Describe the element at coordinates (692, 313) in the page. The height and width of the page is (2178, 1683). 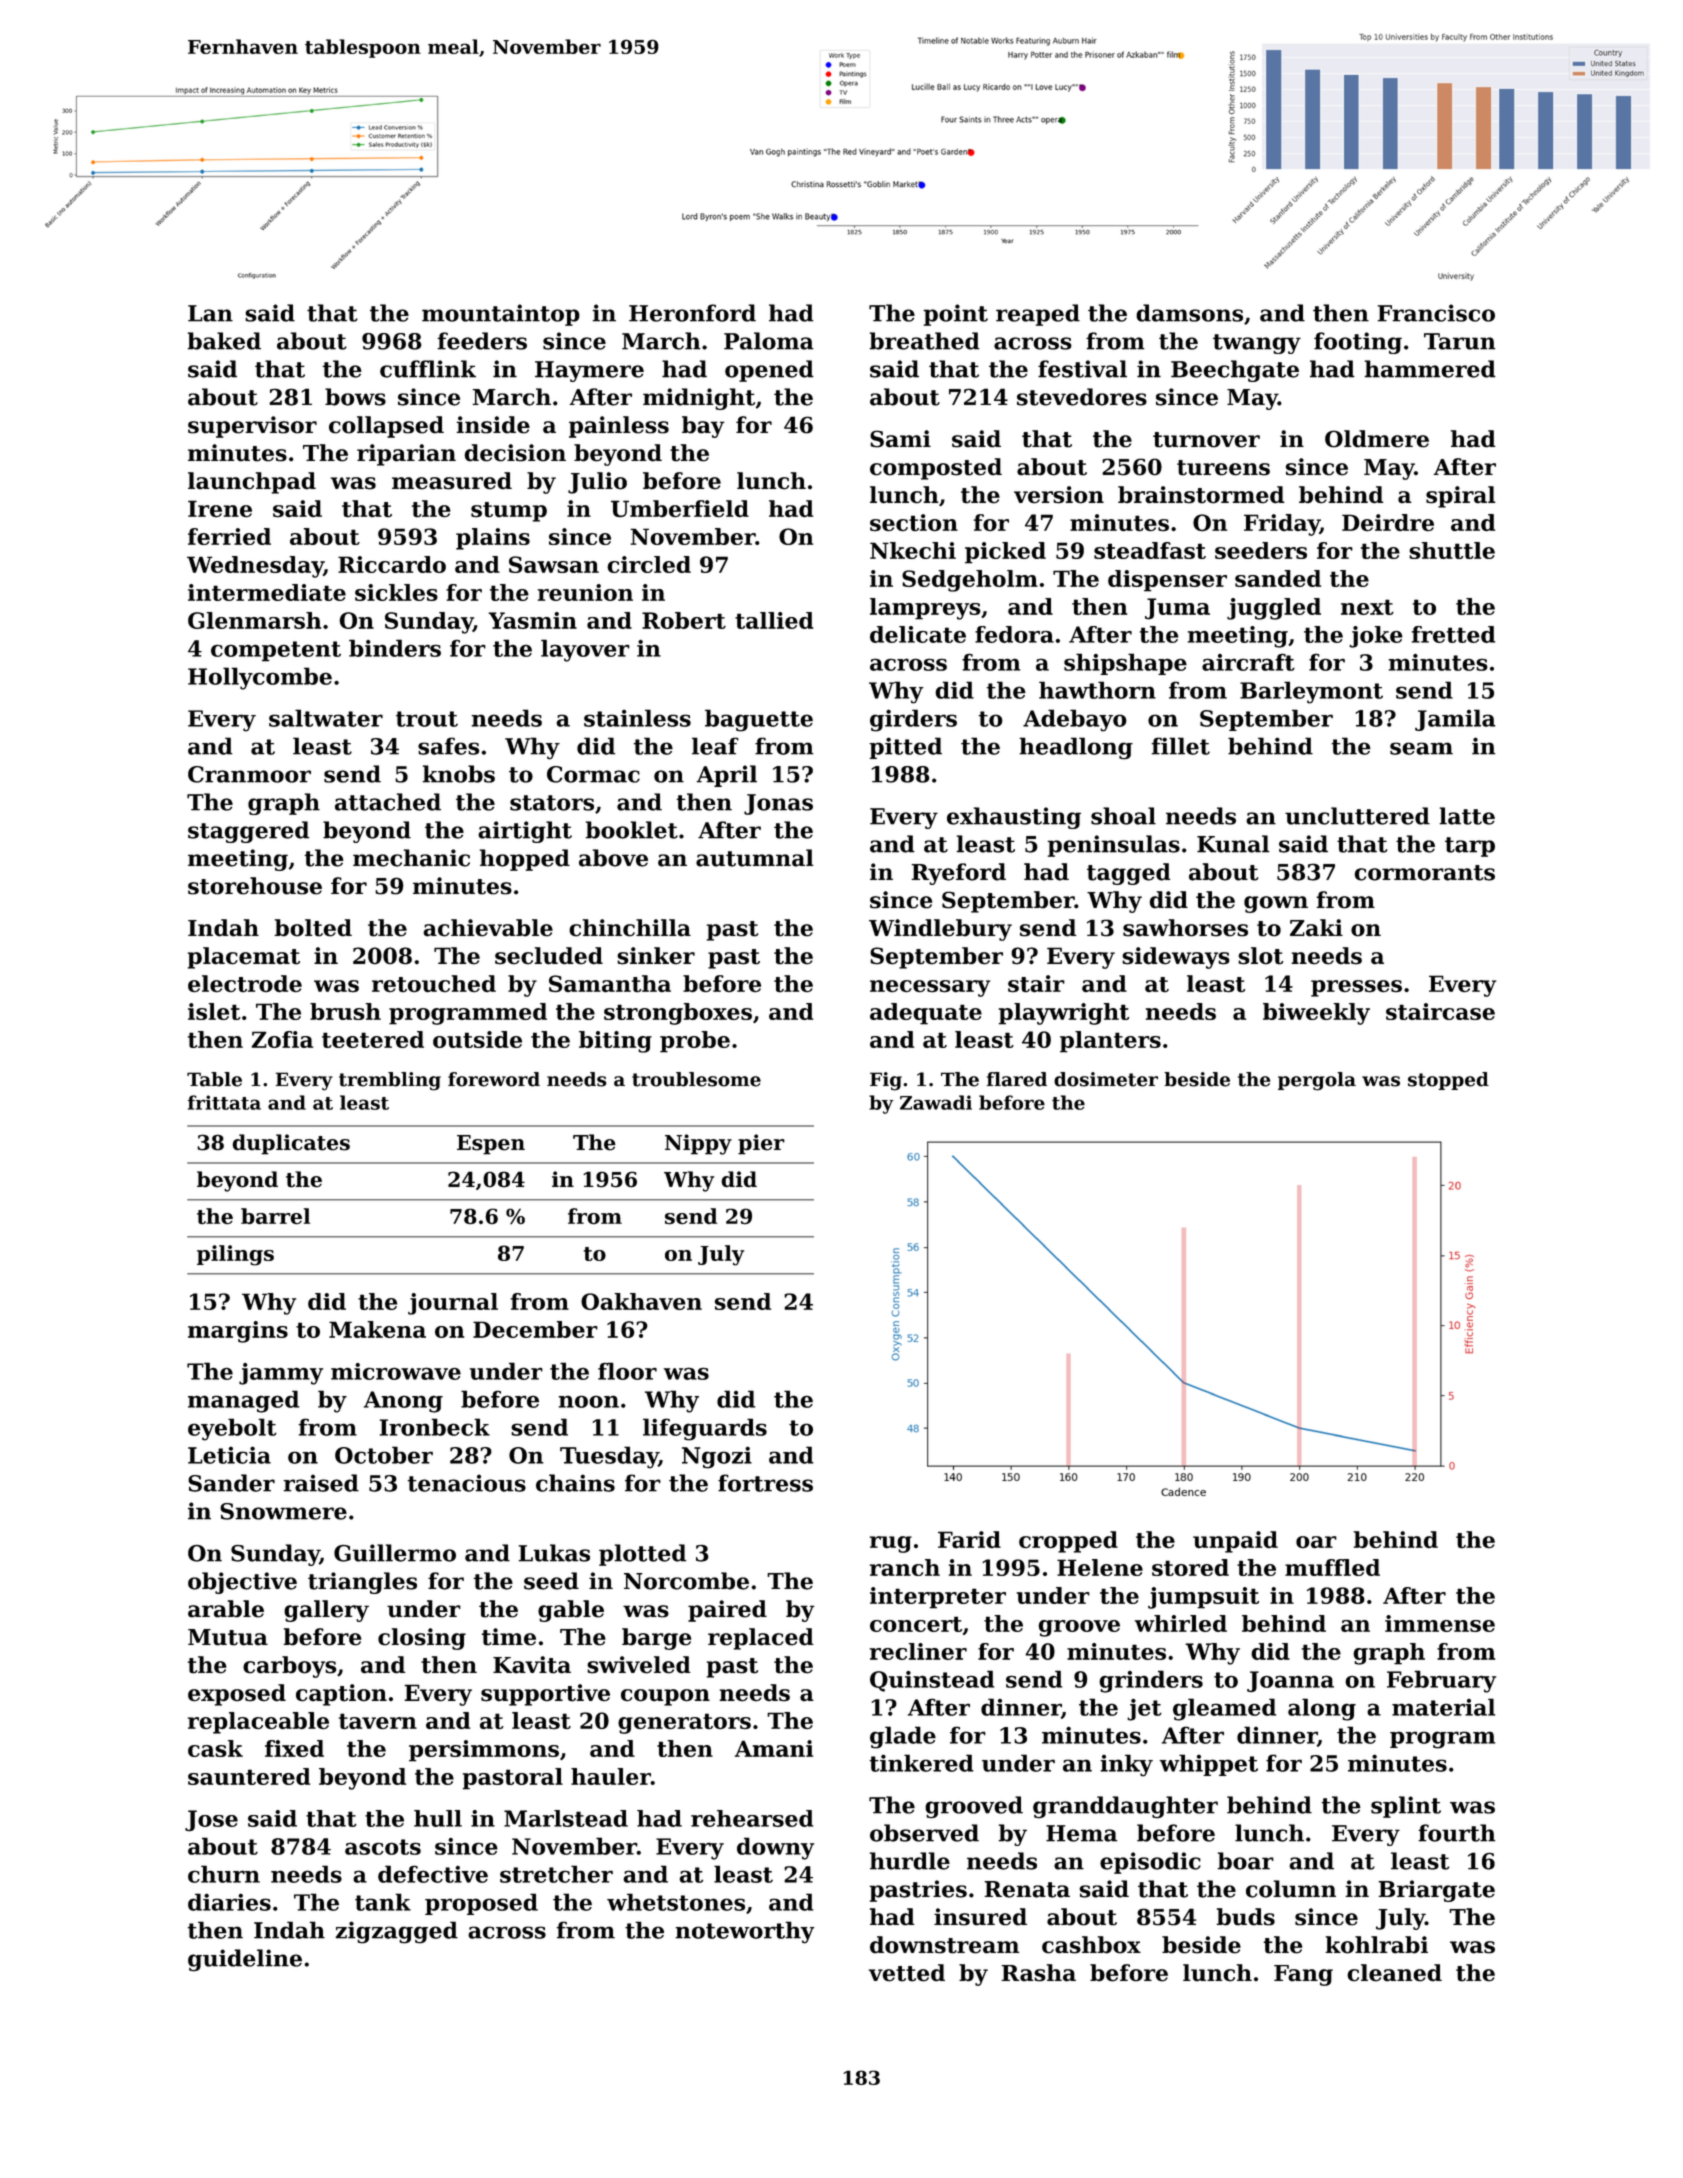
I see `Heronford` at that location.
